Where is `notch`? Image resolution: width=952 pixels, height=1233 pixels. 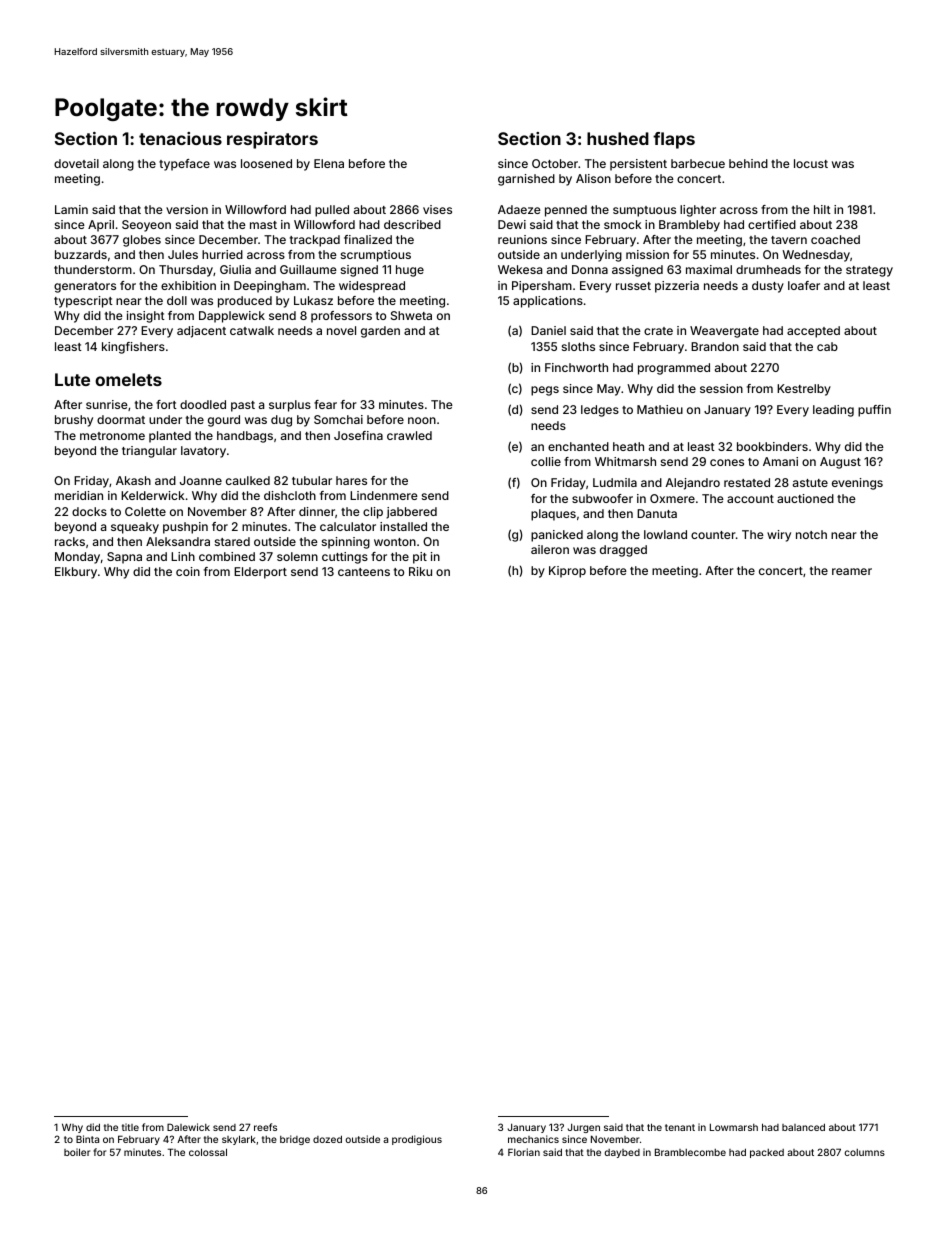
notch is located at coordinates (811, 534).
